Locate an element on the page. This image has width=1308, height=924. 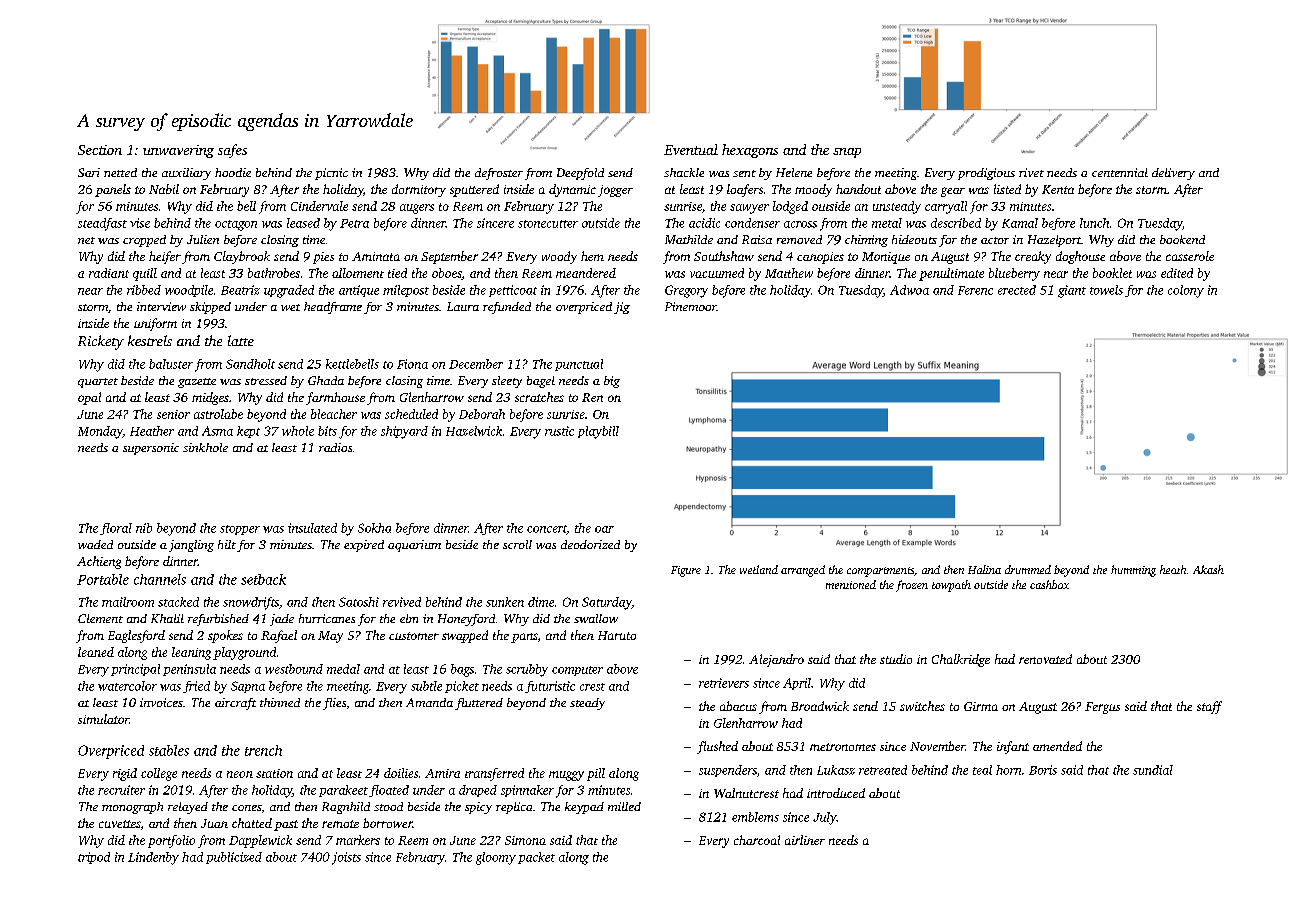
sinkhole is located at coordinates (205, 447).
